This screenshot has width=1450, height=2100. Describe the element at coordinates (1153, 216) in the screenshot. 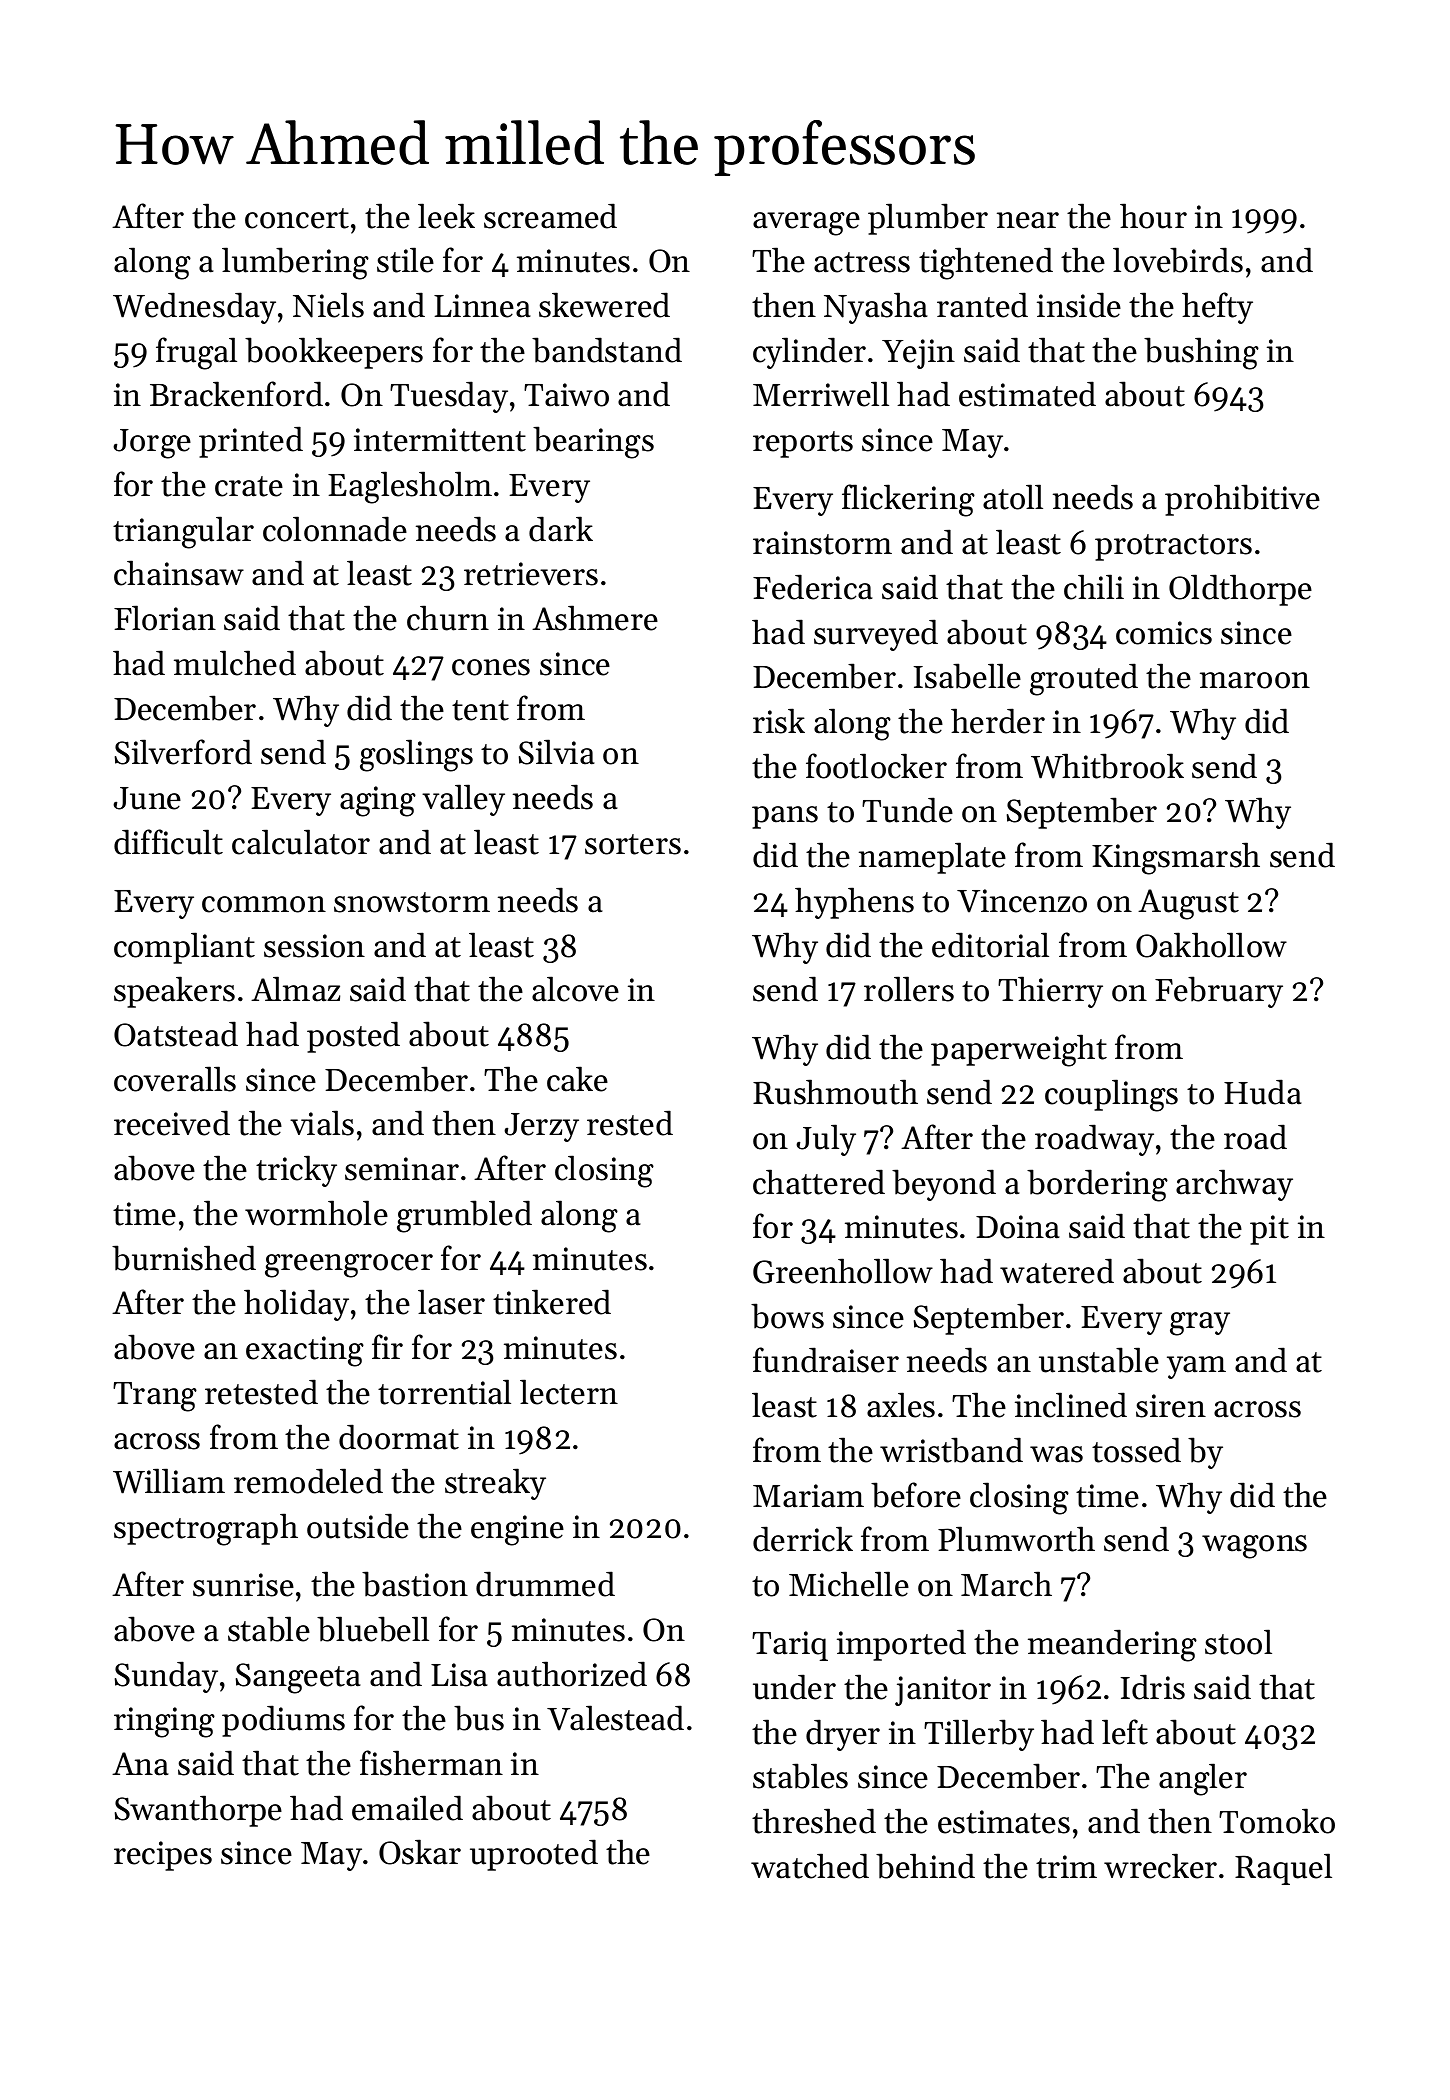

I see `hour` at that location.
